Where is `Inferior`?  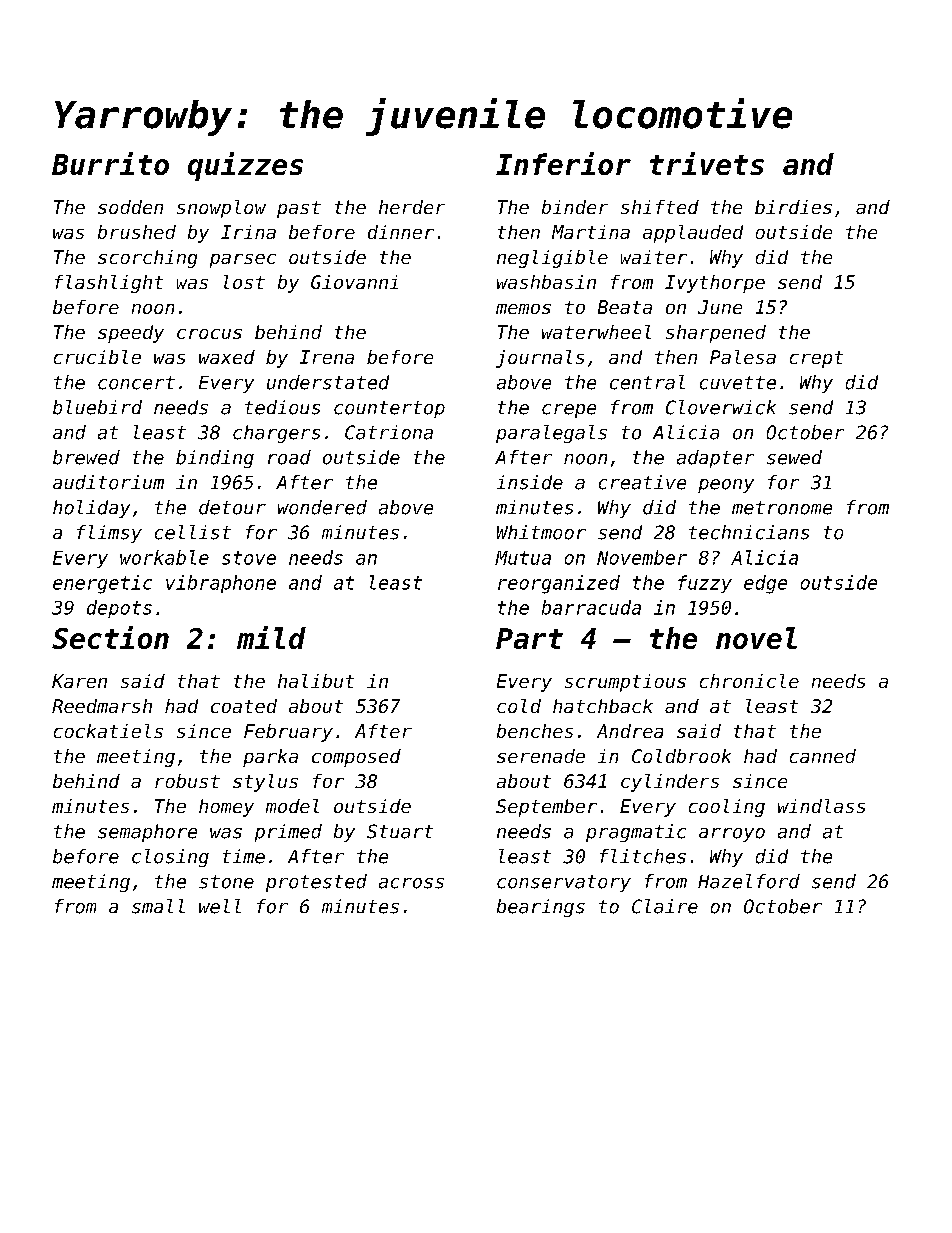
Inferior is located at coordinates (563, 163).
